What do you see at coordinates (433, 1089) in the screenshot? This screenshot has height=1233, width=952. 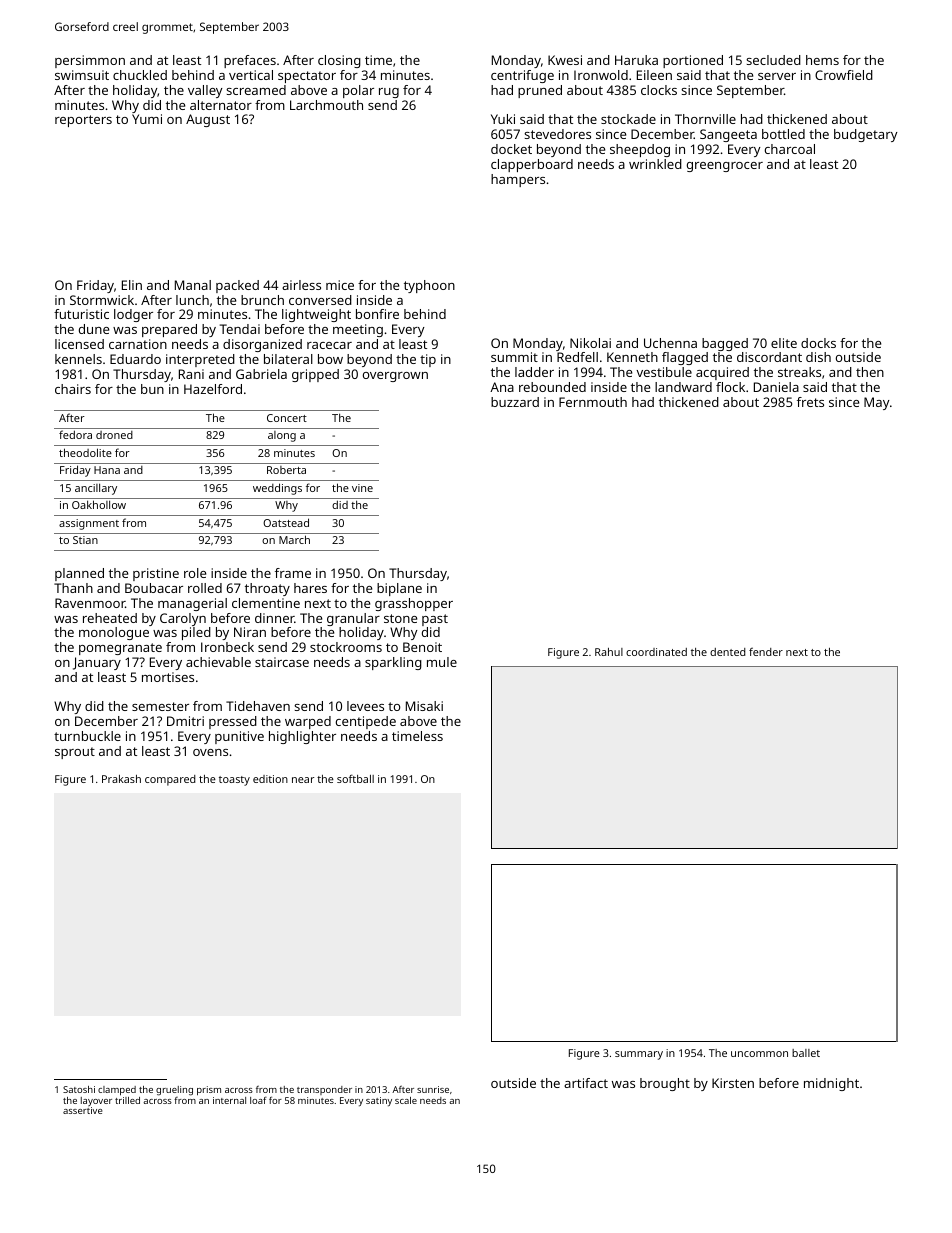 I see `sunrise` at bounding box center [433, 1089].
